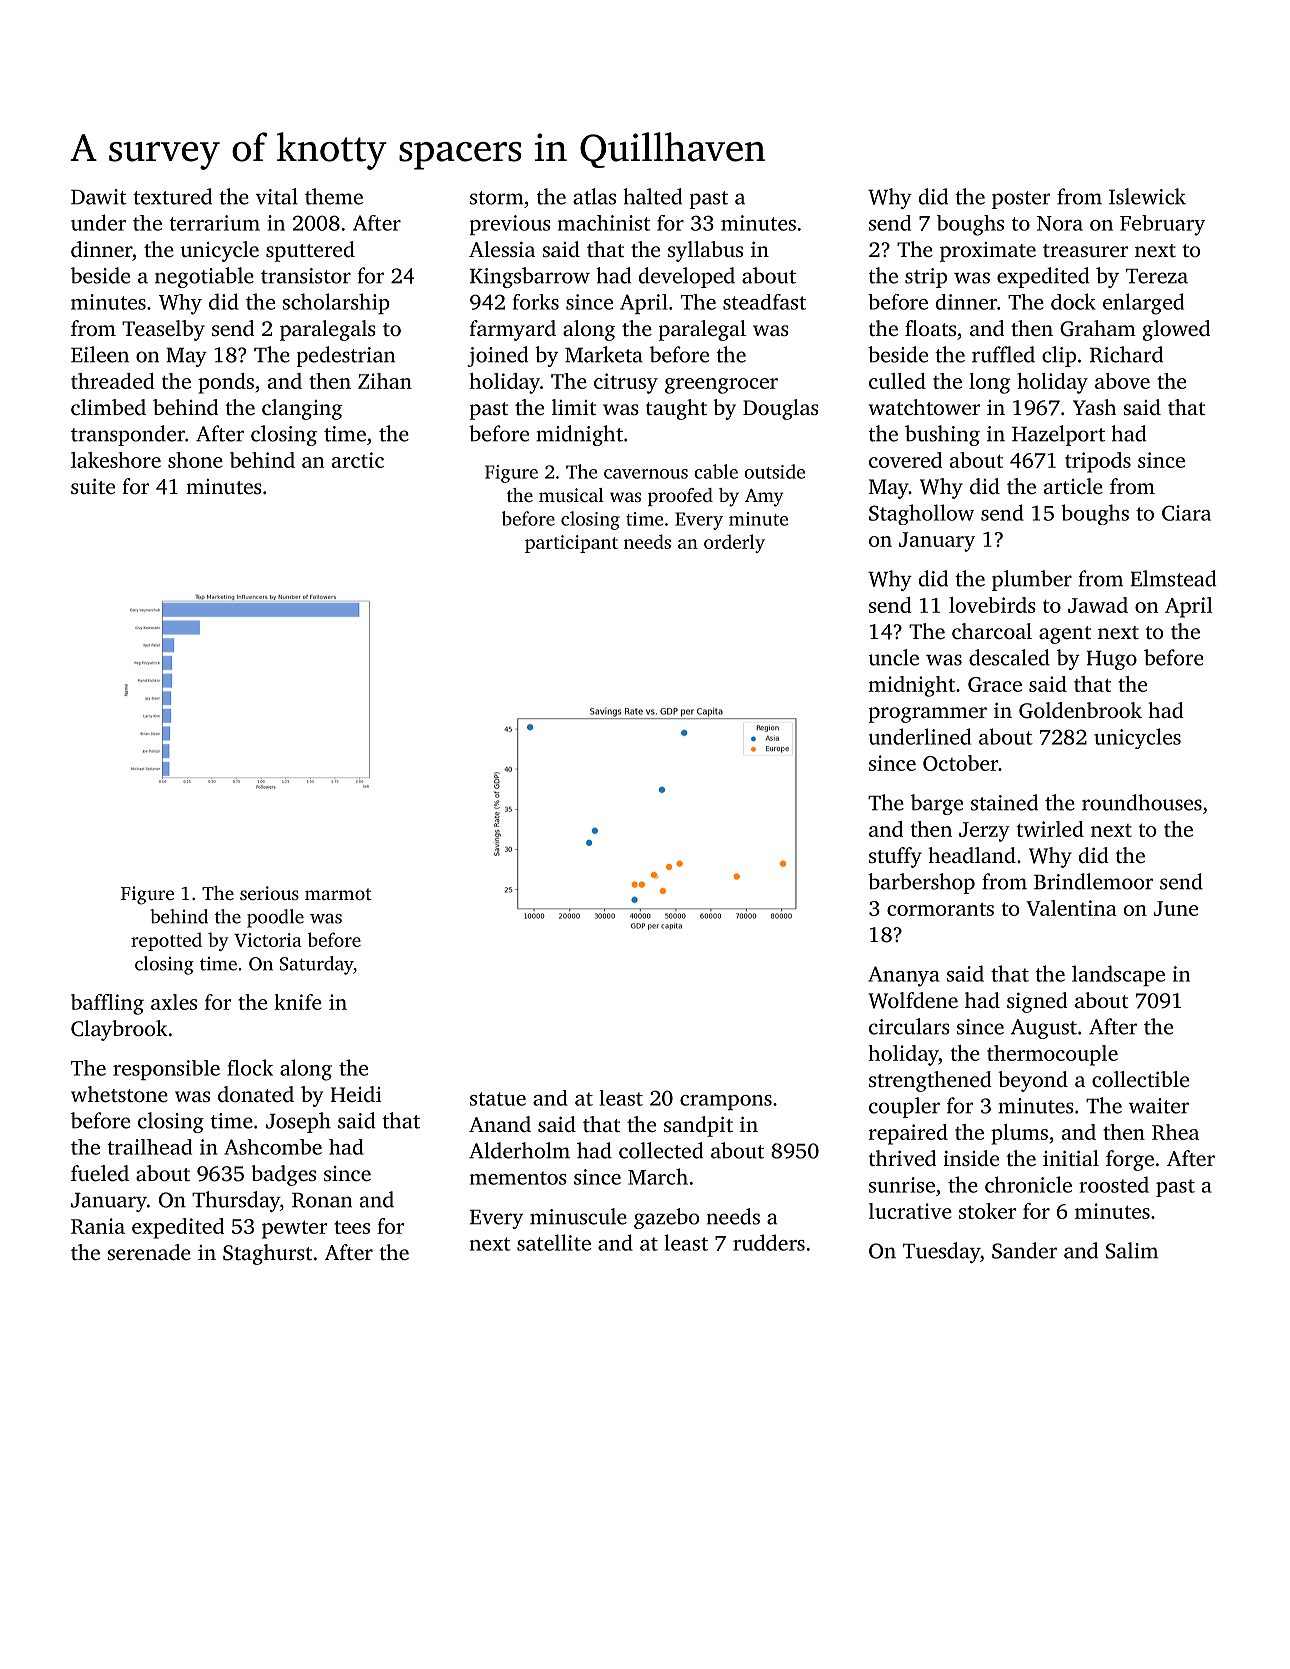 Image resolution: width=1290 pixels, height=1669 pixels. I want to click on marmot, so click(338, 894).
